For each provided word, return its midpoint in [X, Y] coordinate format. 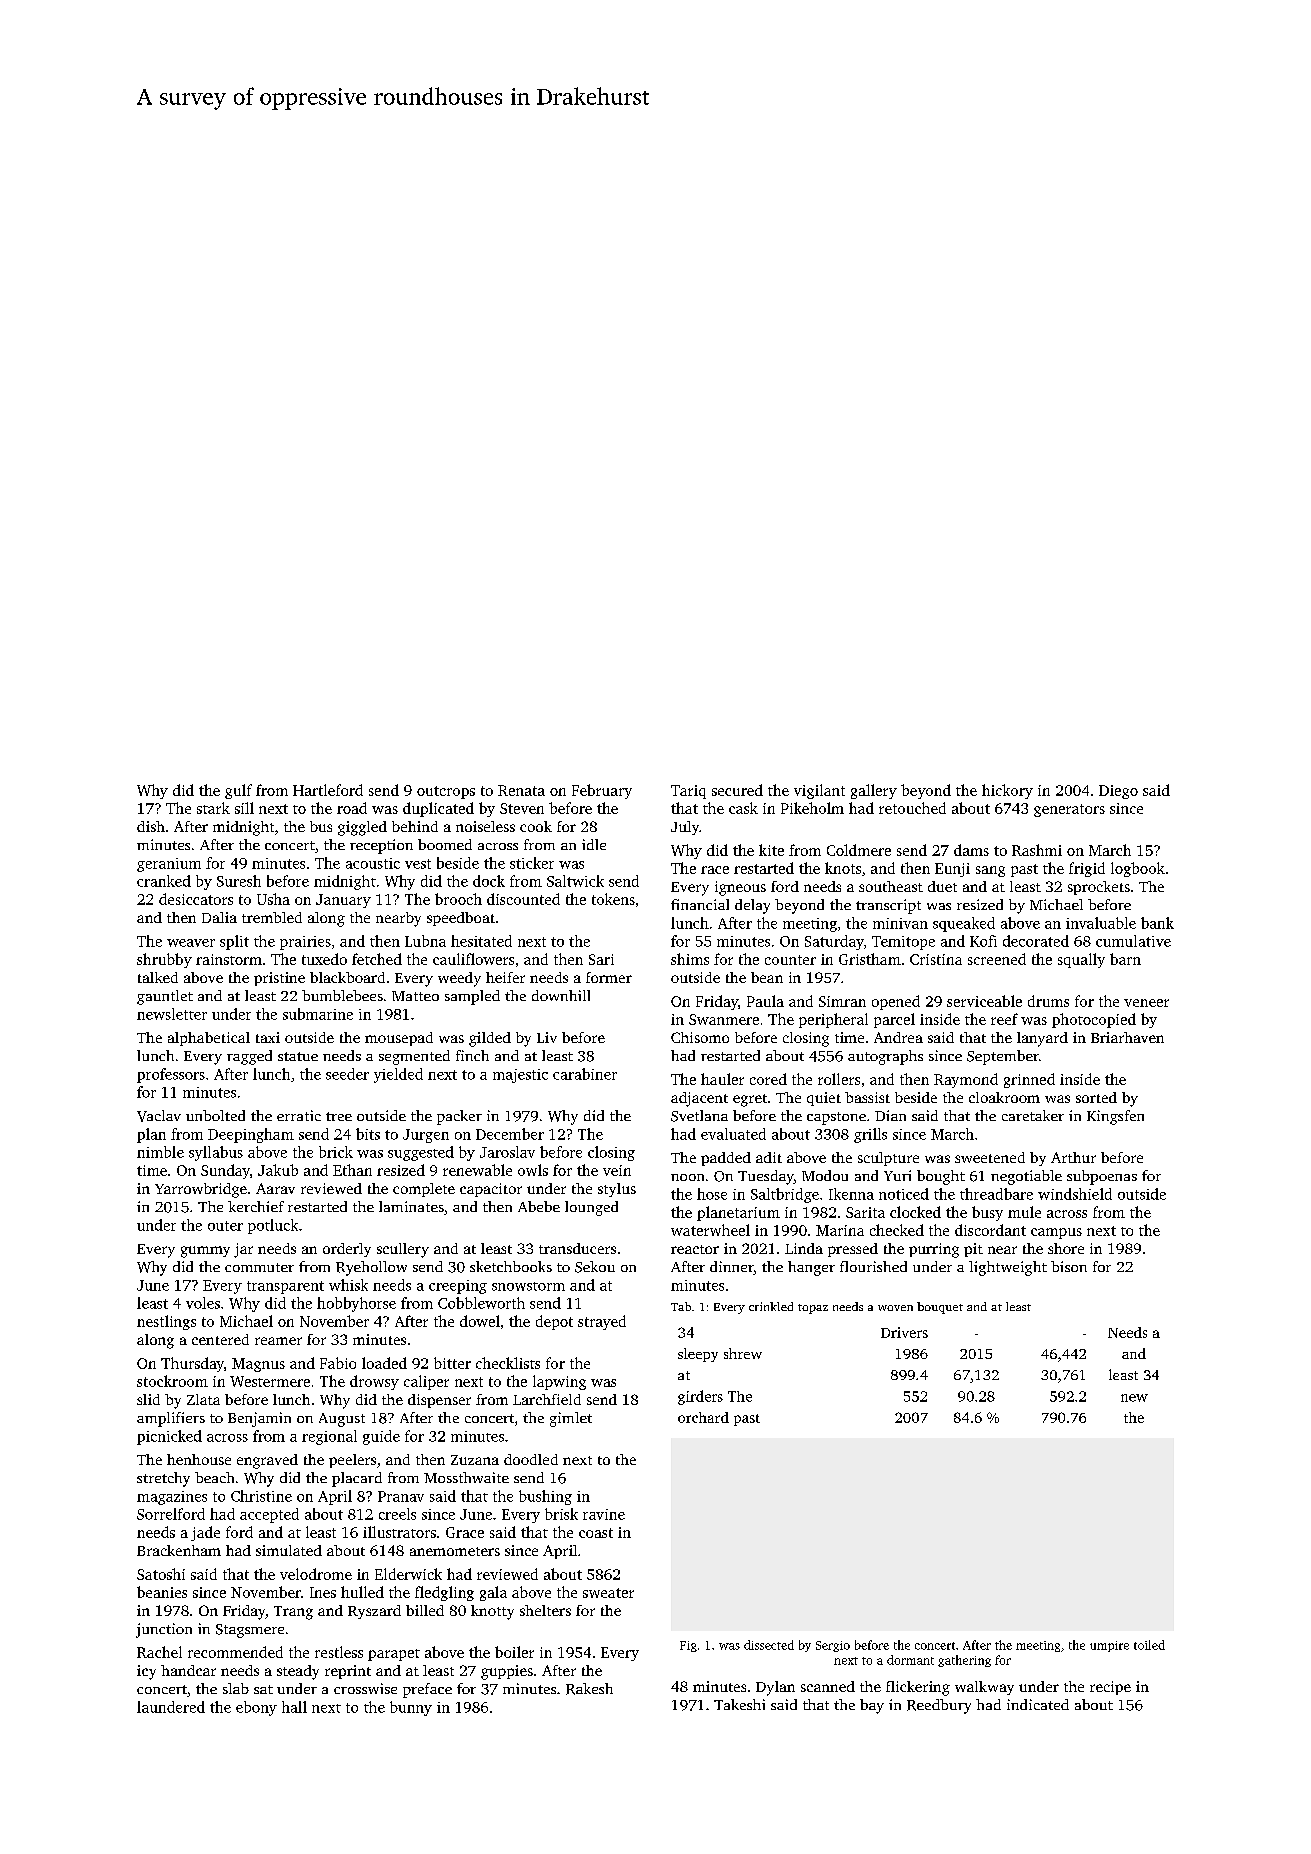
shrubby [164, 960]
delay [752, 906]
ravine [604, 1514]
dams [971, 850]
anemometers [455, 1551]
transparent [285, 1287]
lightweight [1008, 1268]
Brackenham [179, 1550]
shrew [743, 1353]
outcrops [446, 792]
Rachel [159, 1652]
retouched [912, 808]
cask [743, 808]
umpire [1109, 1646]
